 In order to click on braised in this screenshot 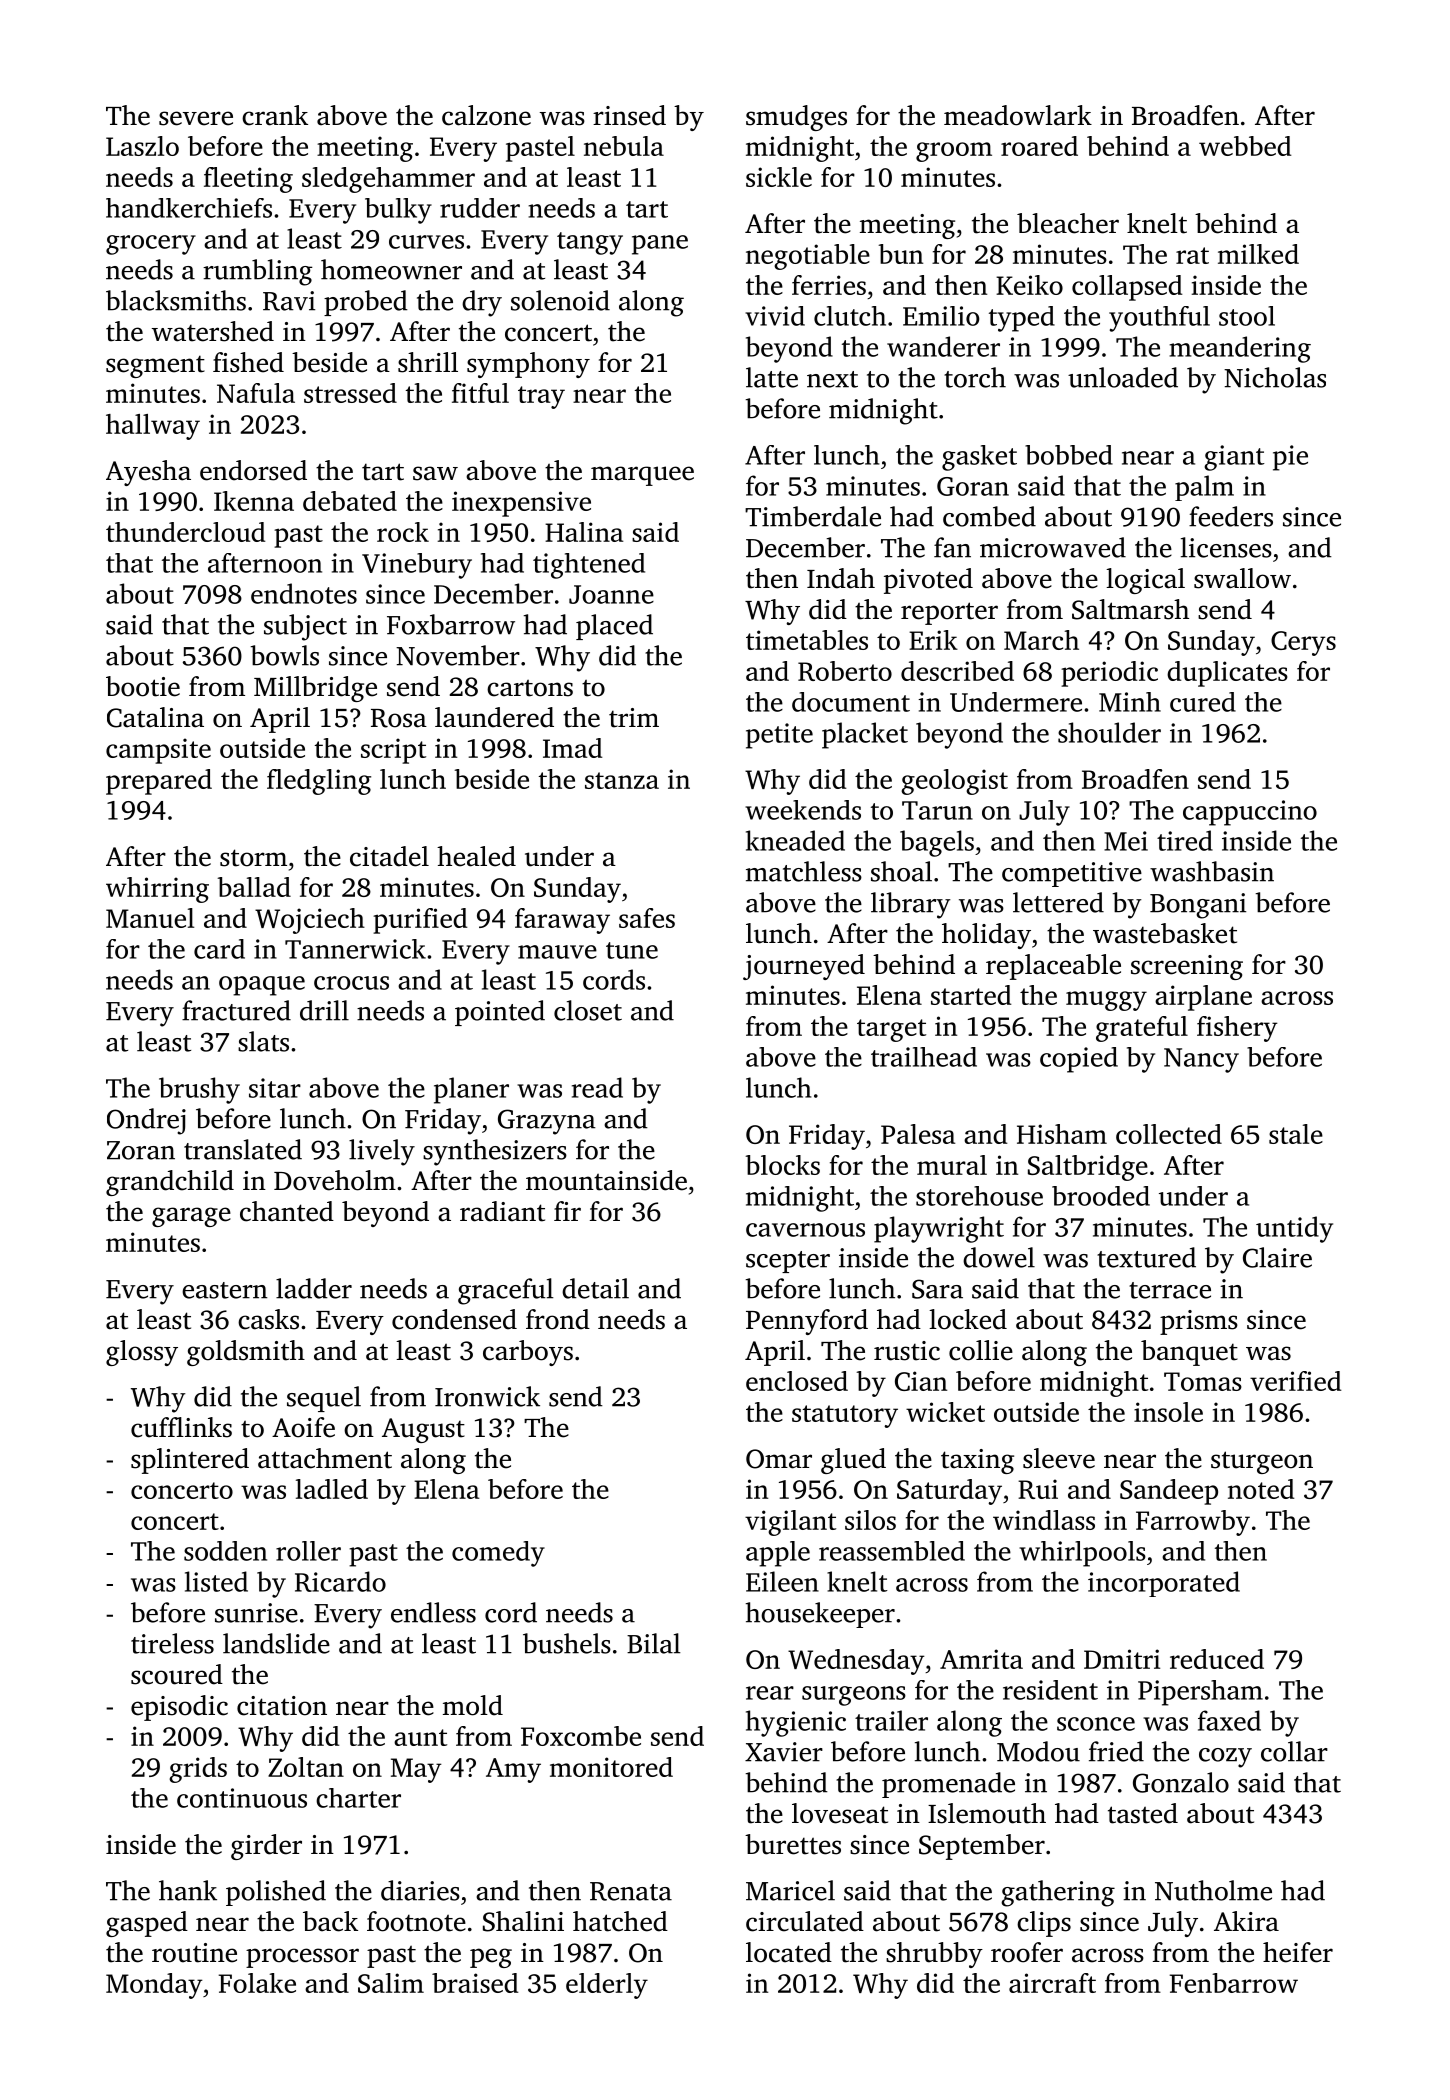, I will do `click(475, 1983)`.
